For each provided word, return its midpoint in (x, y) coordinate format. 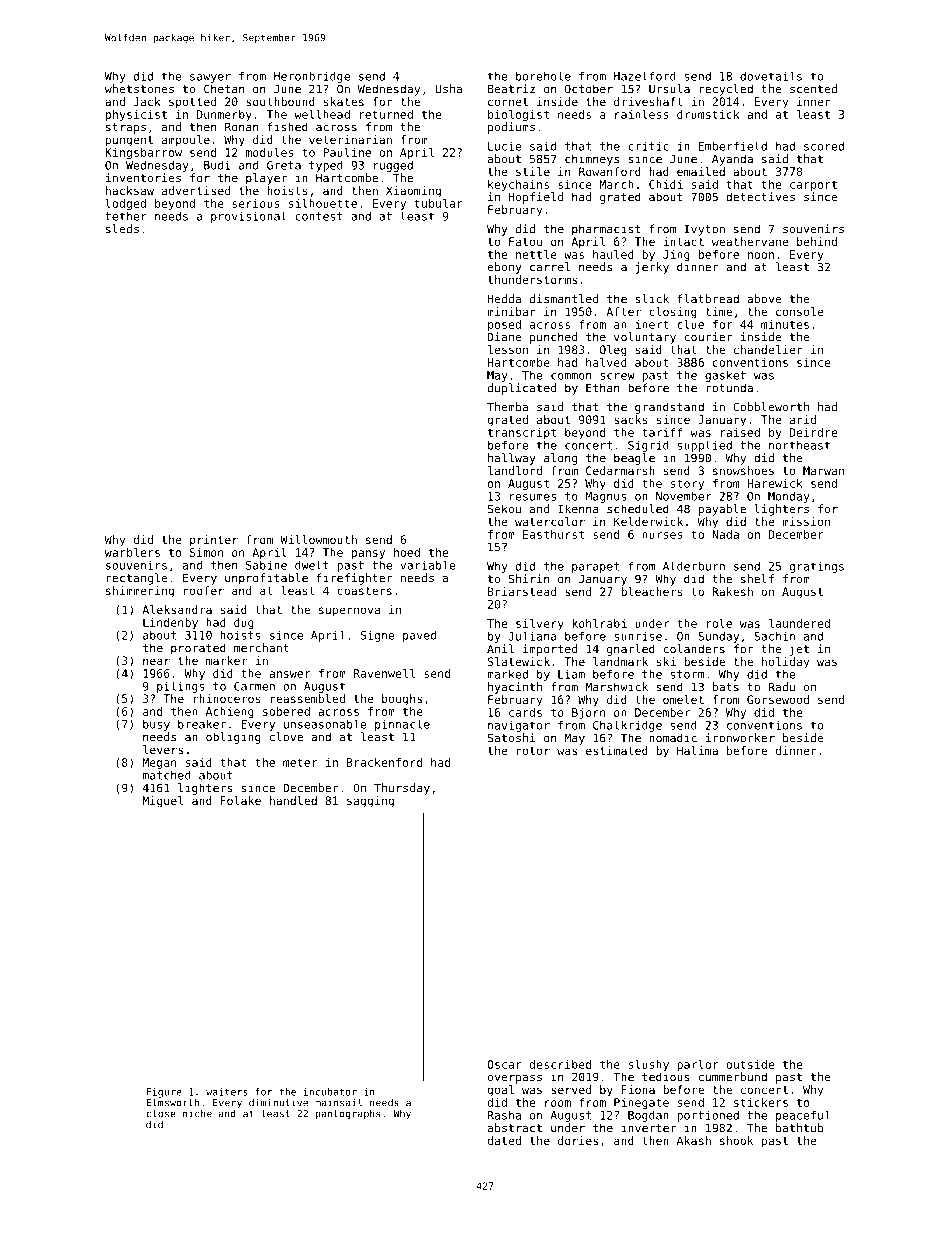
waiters (227, 1092)
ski (666, 661)
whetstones (139, 89)
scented (813, 89)
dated (504, 1140)
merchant (261, 648)
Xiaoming (413, 192)
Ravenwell (384, 673)
